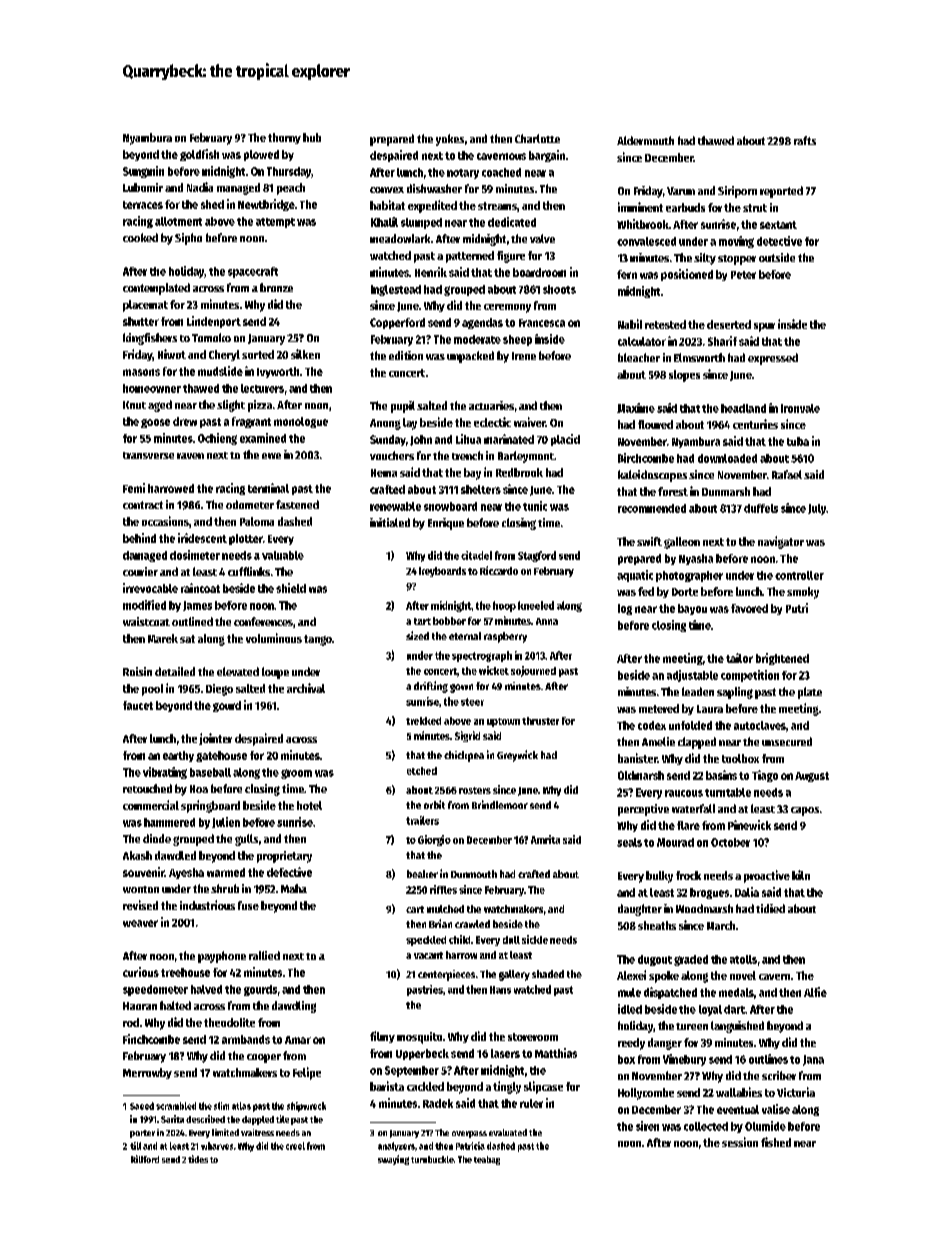 The height and width of the document is (1233, 952). I want to click on Amrita, so click(545, 839).
